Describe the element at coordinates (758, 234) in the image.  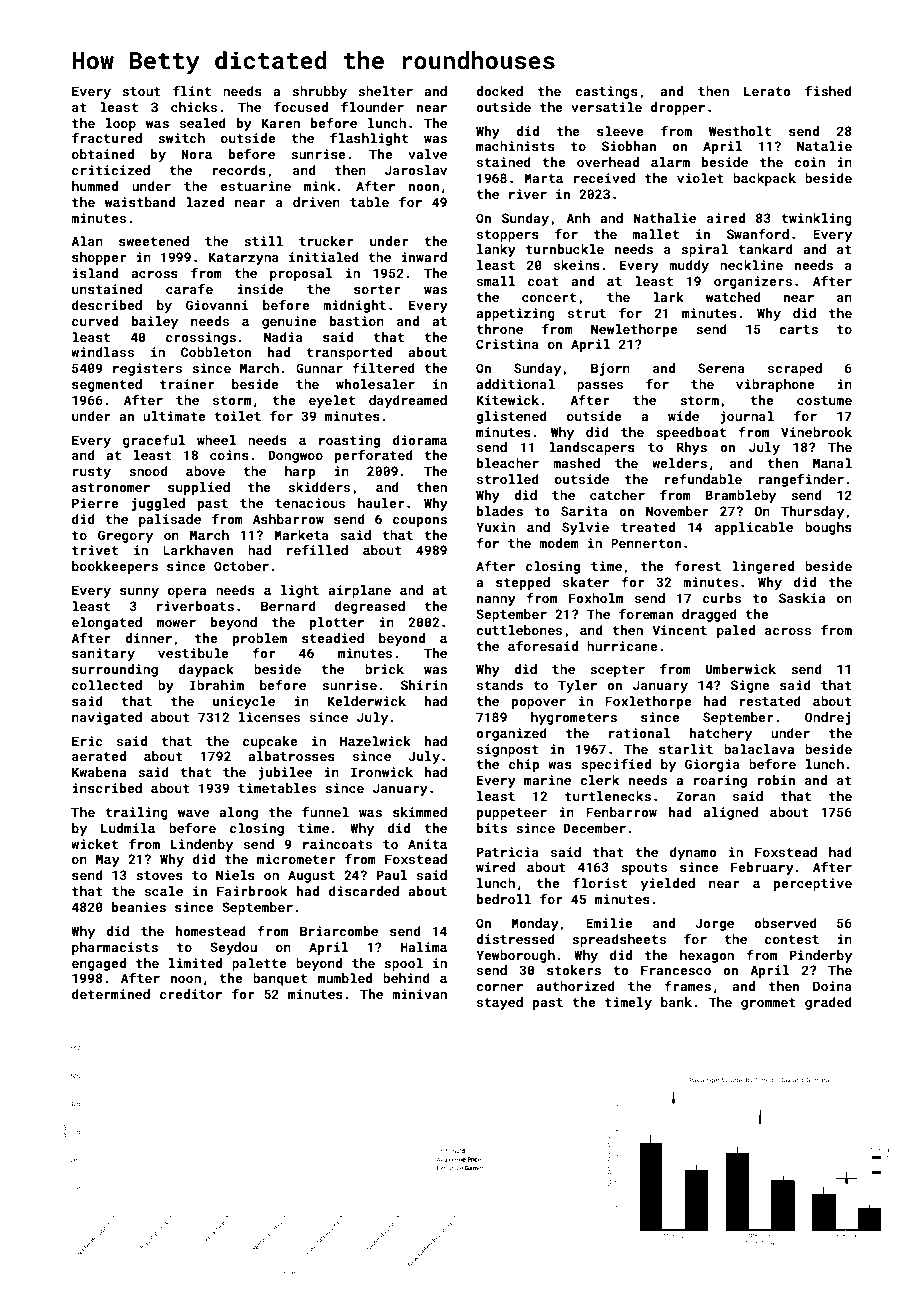
I see `Swanford` at that location.
